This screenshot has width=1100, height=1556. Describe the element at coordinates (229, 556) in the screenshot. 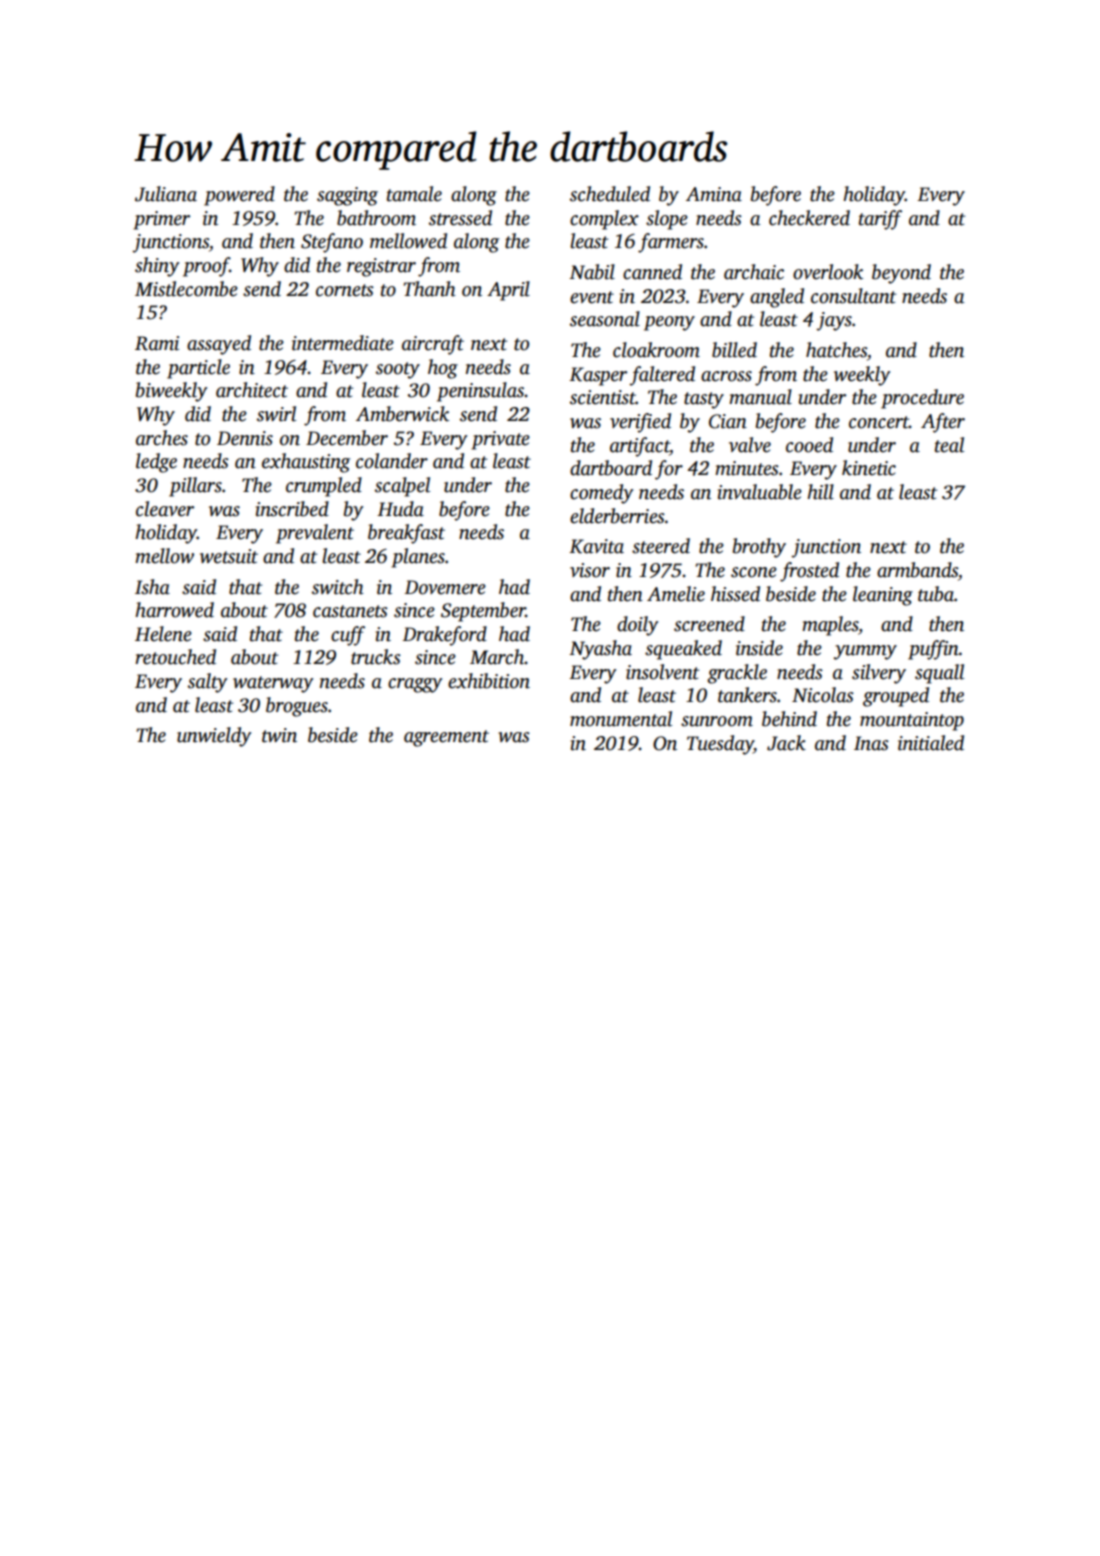

I see `wetsuit` at that location.
